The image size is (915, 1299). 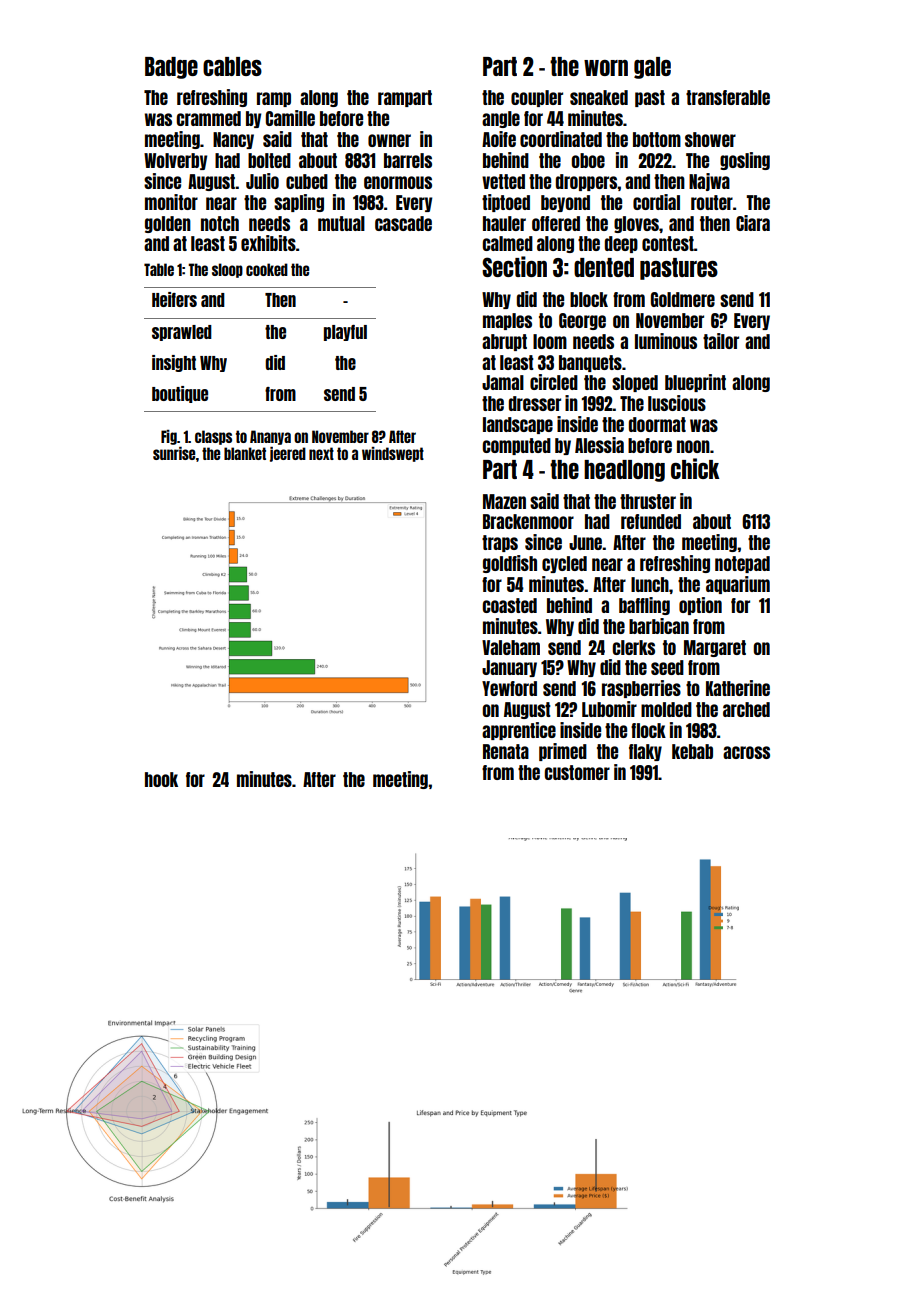 What do you see at coordinates (599, 445) in the page?
I see `Alessia` at bounding box center [599, 445].
